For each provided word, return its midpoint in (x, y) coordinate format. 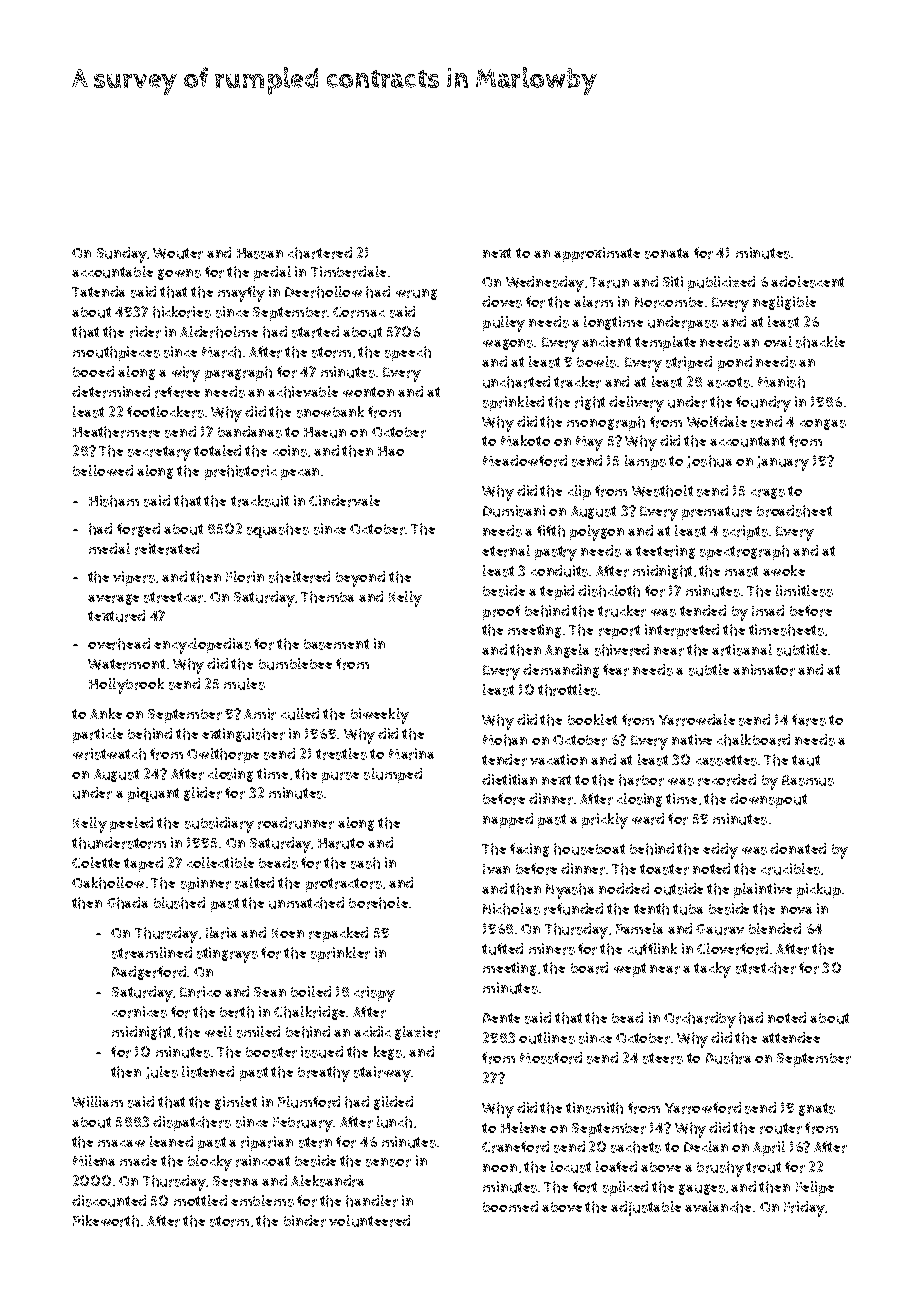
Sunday (122, 255)
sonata (667, 253)
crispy (374, 994)
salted (254, 883)
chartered (320, 253)
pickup (819, 890)
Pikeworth (106, 1221)
